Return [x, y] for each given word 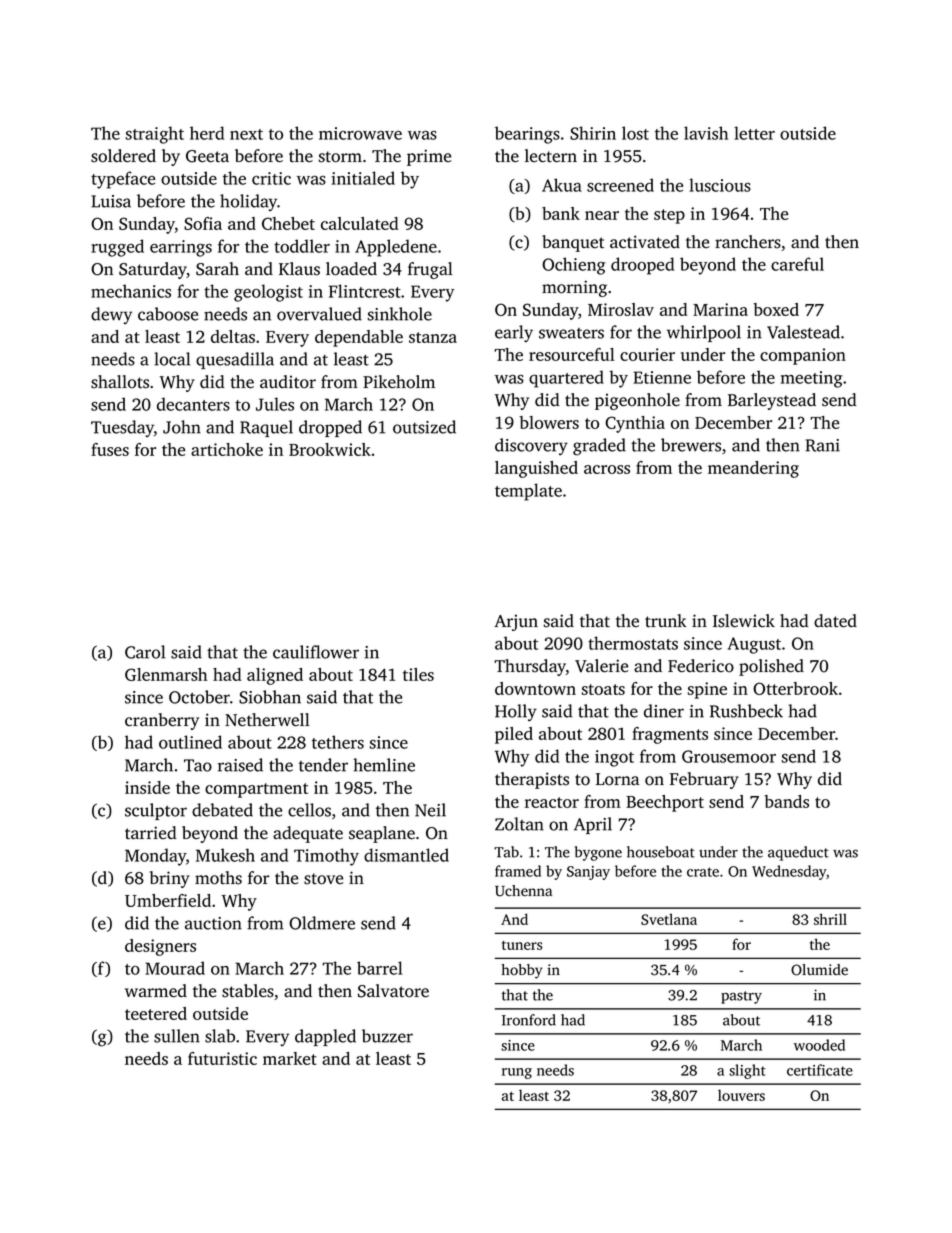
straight [155, 135]
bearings [527, 135]
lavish [706, 133]
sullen [177, 1036]
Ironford [529, 1020]
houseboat [661, 852]
